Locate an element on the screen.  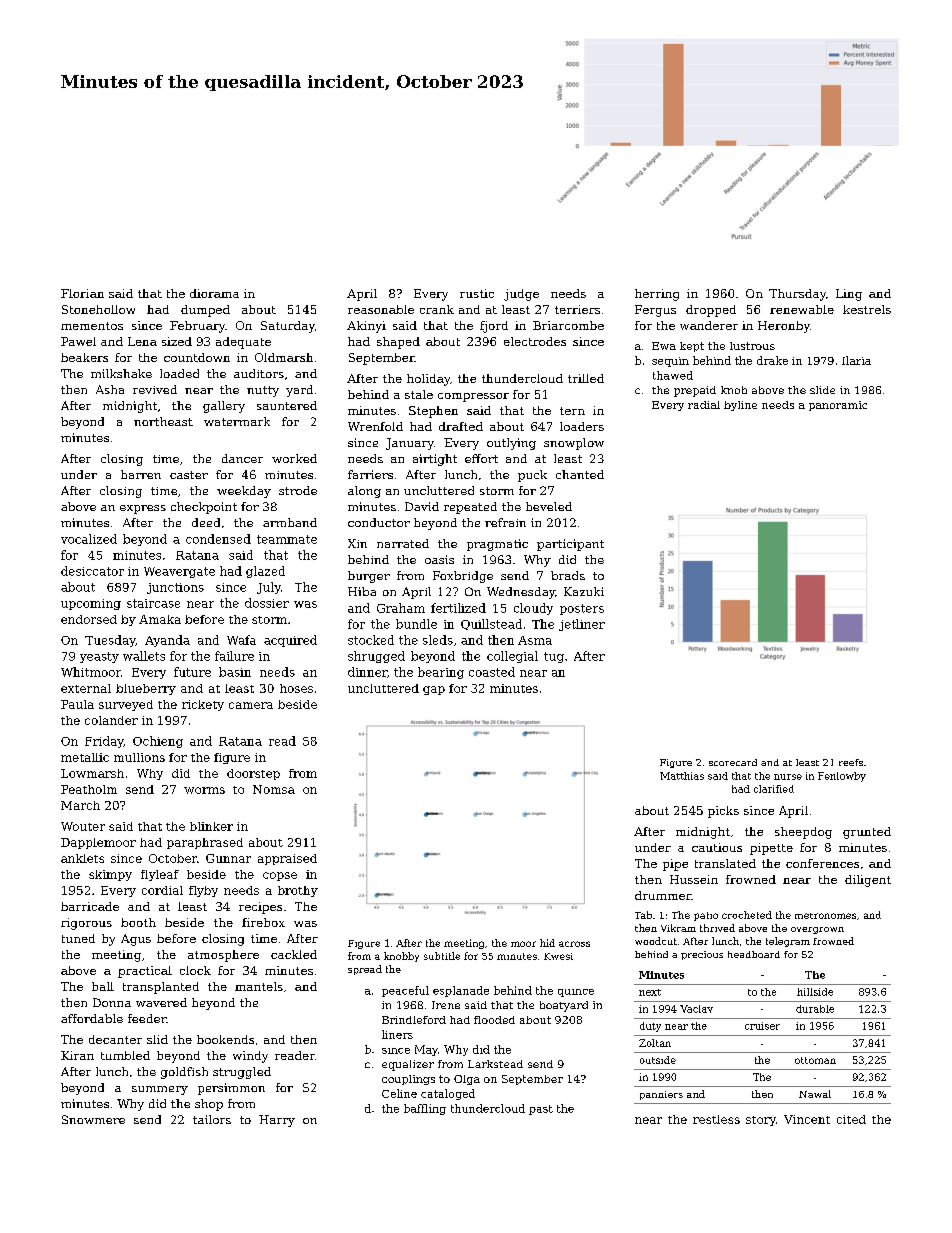
drummer is located at coordinates (663, 895).
